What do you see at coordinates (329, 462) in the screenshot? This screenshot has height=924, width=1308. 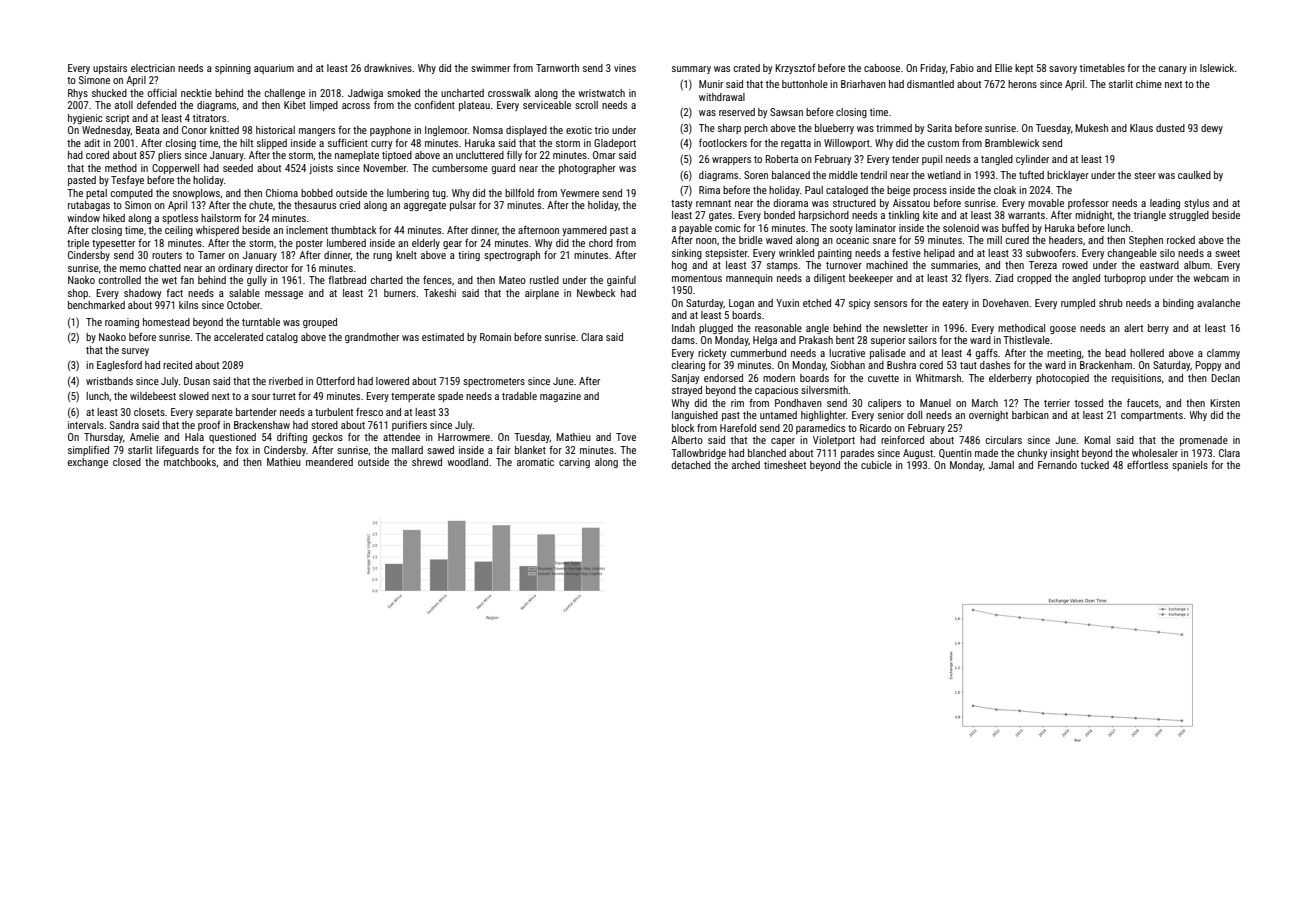 I see `meandered` at bounding box center [329, 462].
